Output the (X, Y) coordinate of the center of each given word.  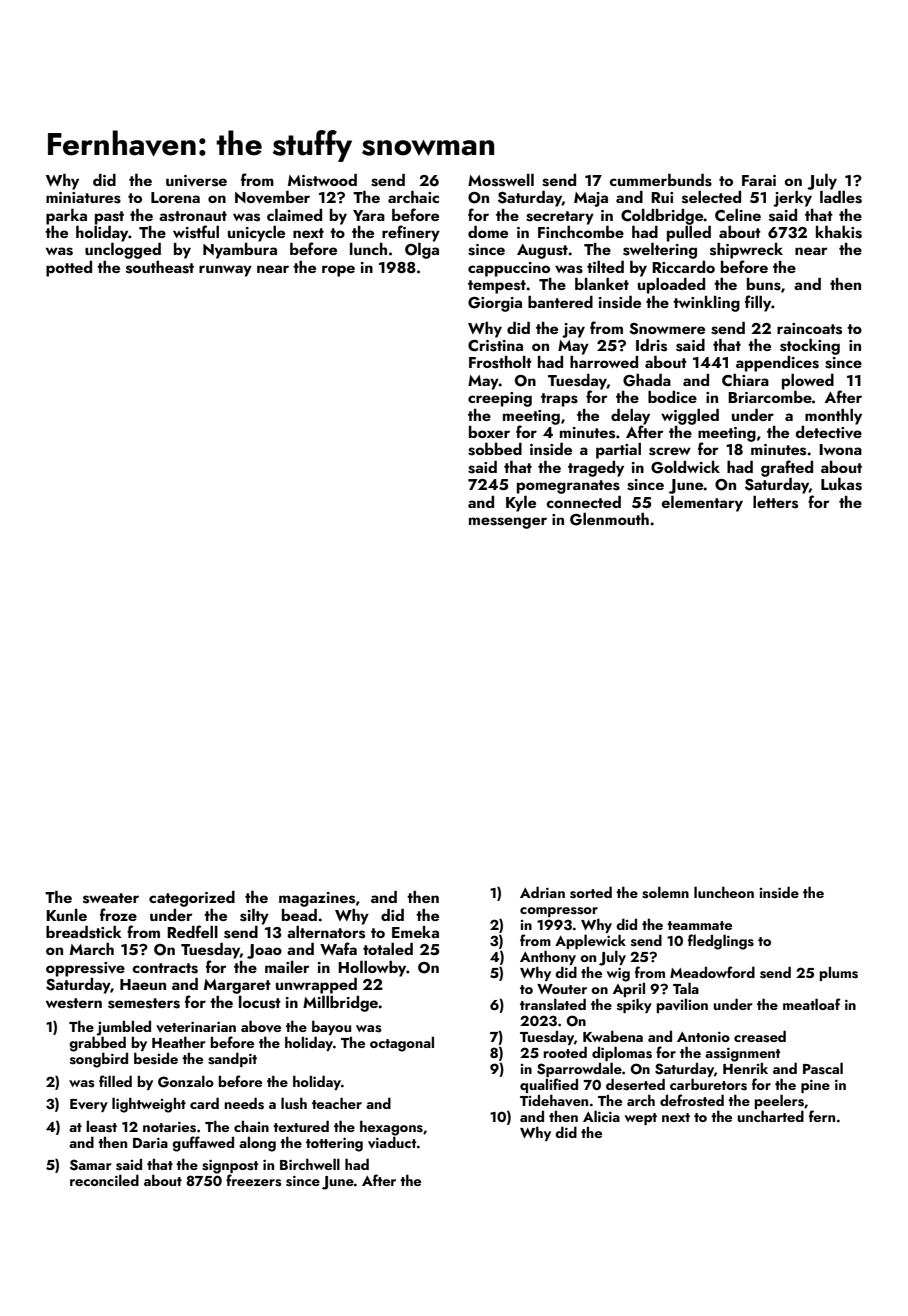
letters (775, 502)
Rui (662, 197)
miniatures (83, 198)
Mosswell (501, 180)
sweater (111, 898)
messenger (508, 523)
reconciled (104, 1180)
